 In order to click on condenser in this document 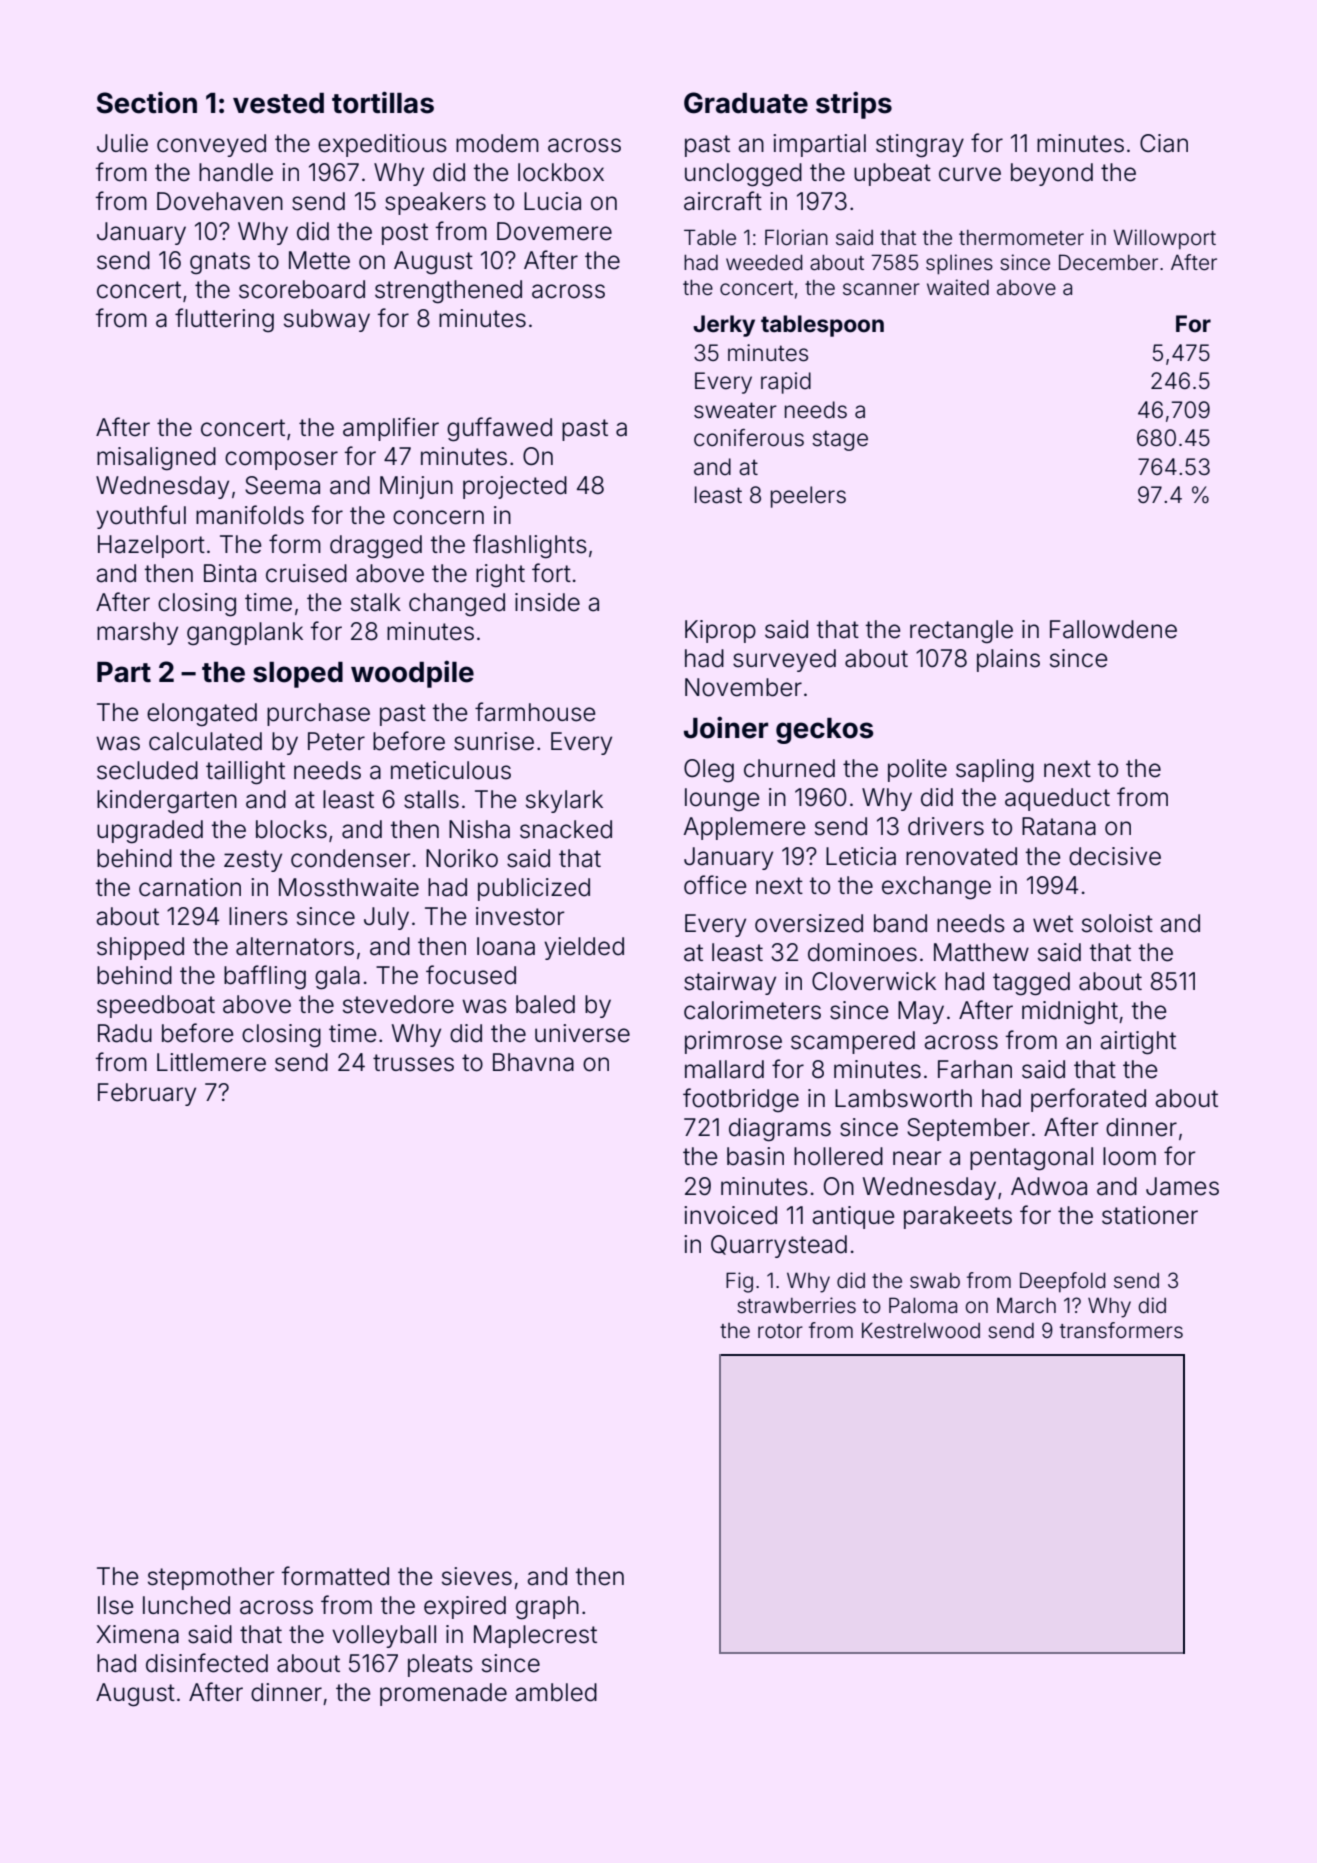, I will do `click(351, 858)`.
